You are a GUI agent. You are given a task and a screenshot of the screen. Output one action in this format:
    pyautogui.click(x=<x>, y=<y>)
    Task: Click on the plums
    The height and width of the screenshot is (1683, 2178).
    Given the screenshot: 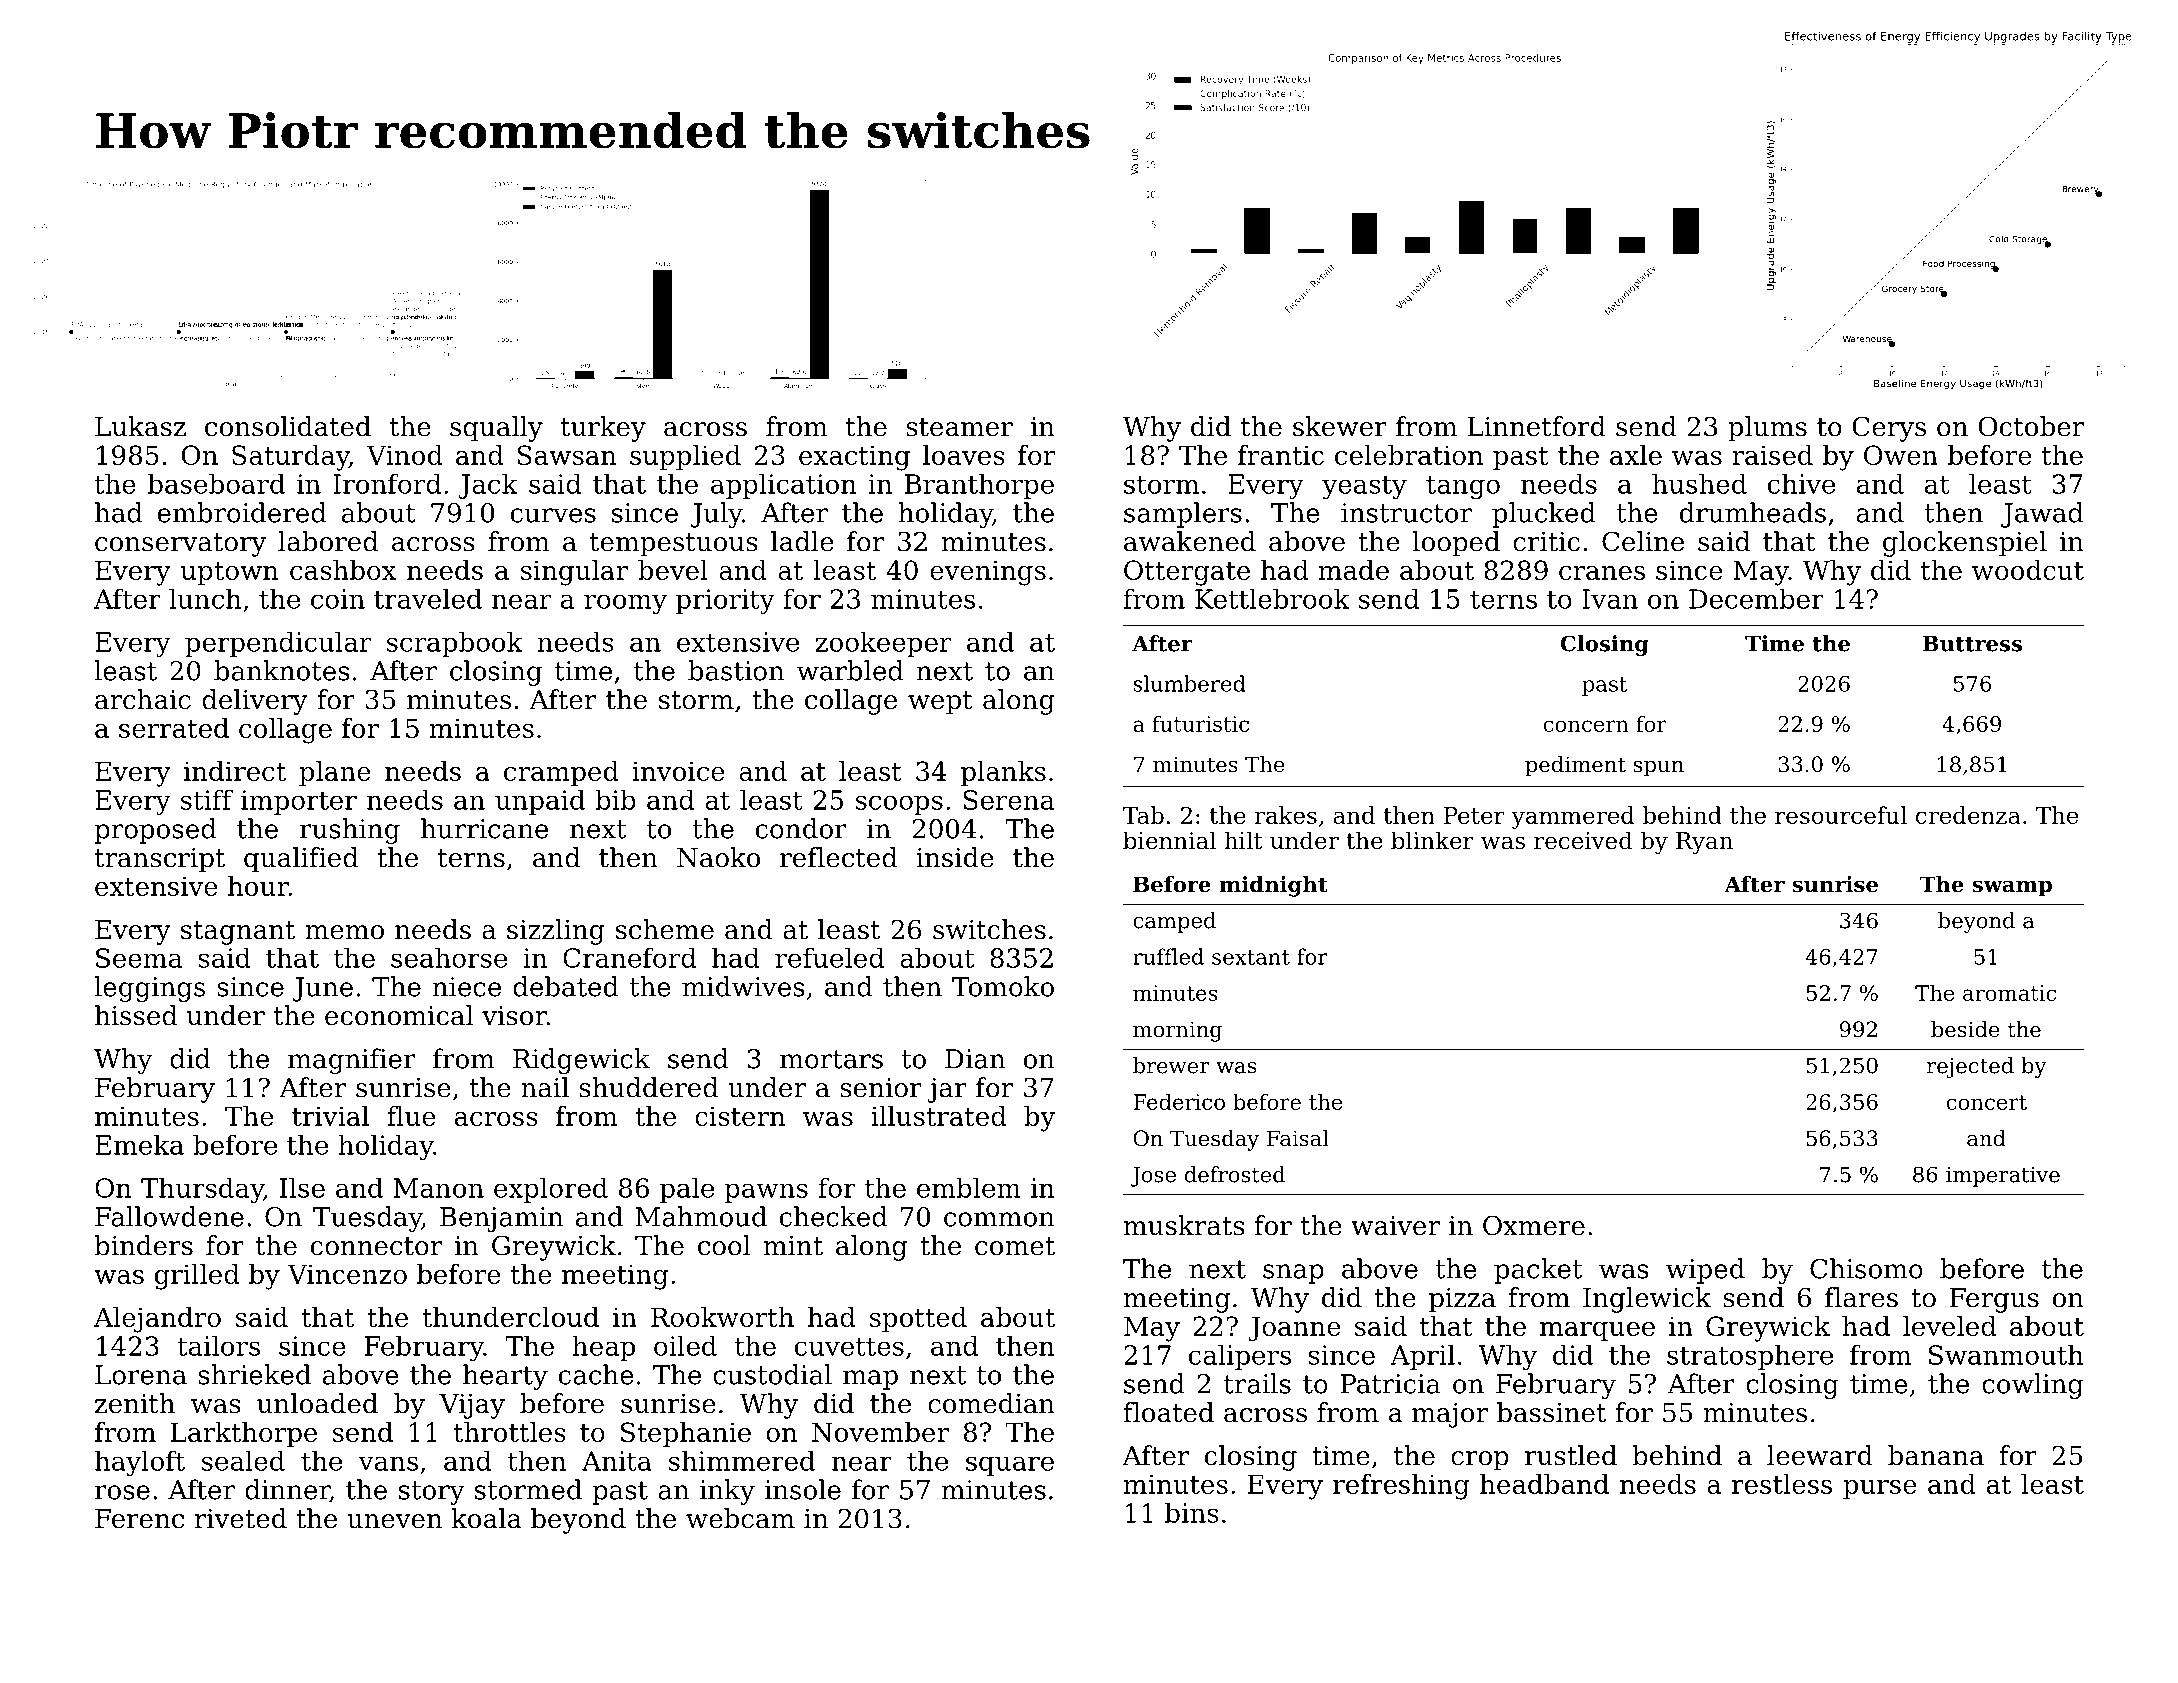 What is the action you would take?
    pyautogui.click(x=1767, y=429)
